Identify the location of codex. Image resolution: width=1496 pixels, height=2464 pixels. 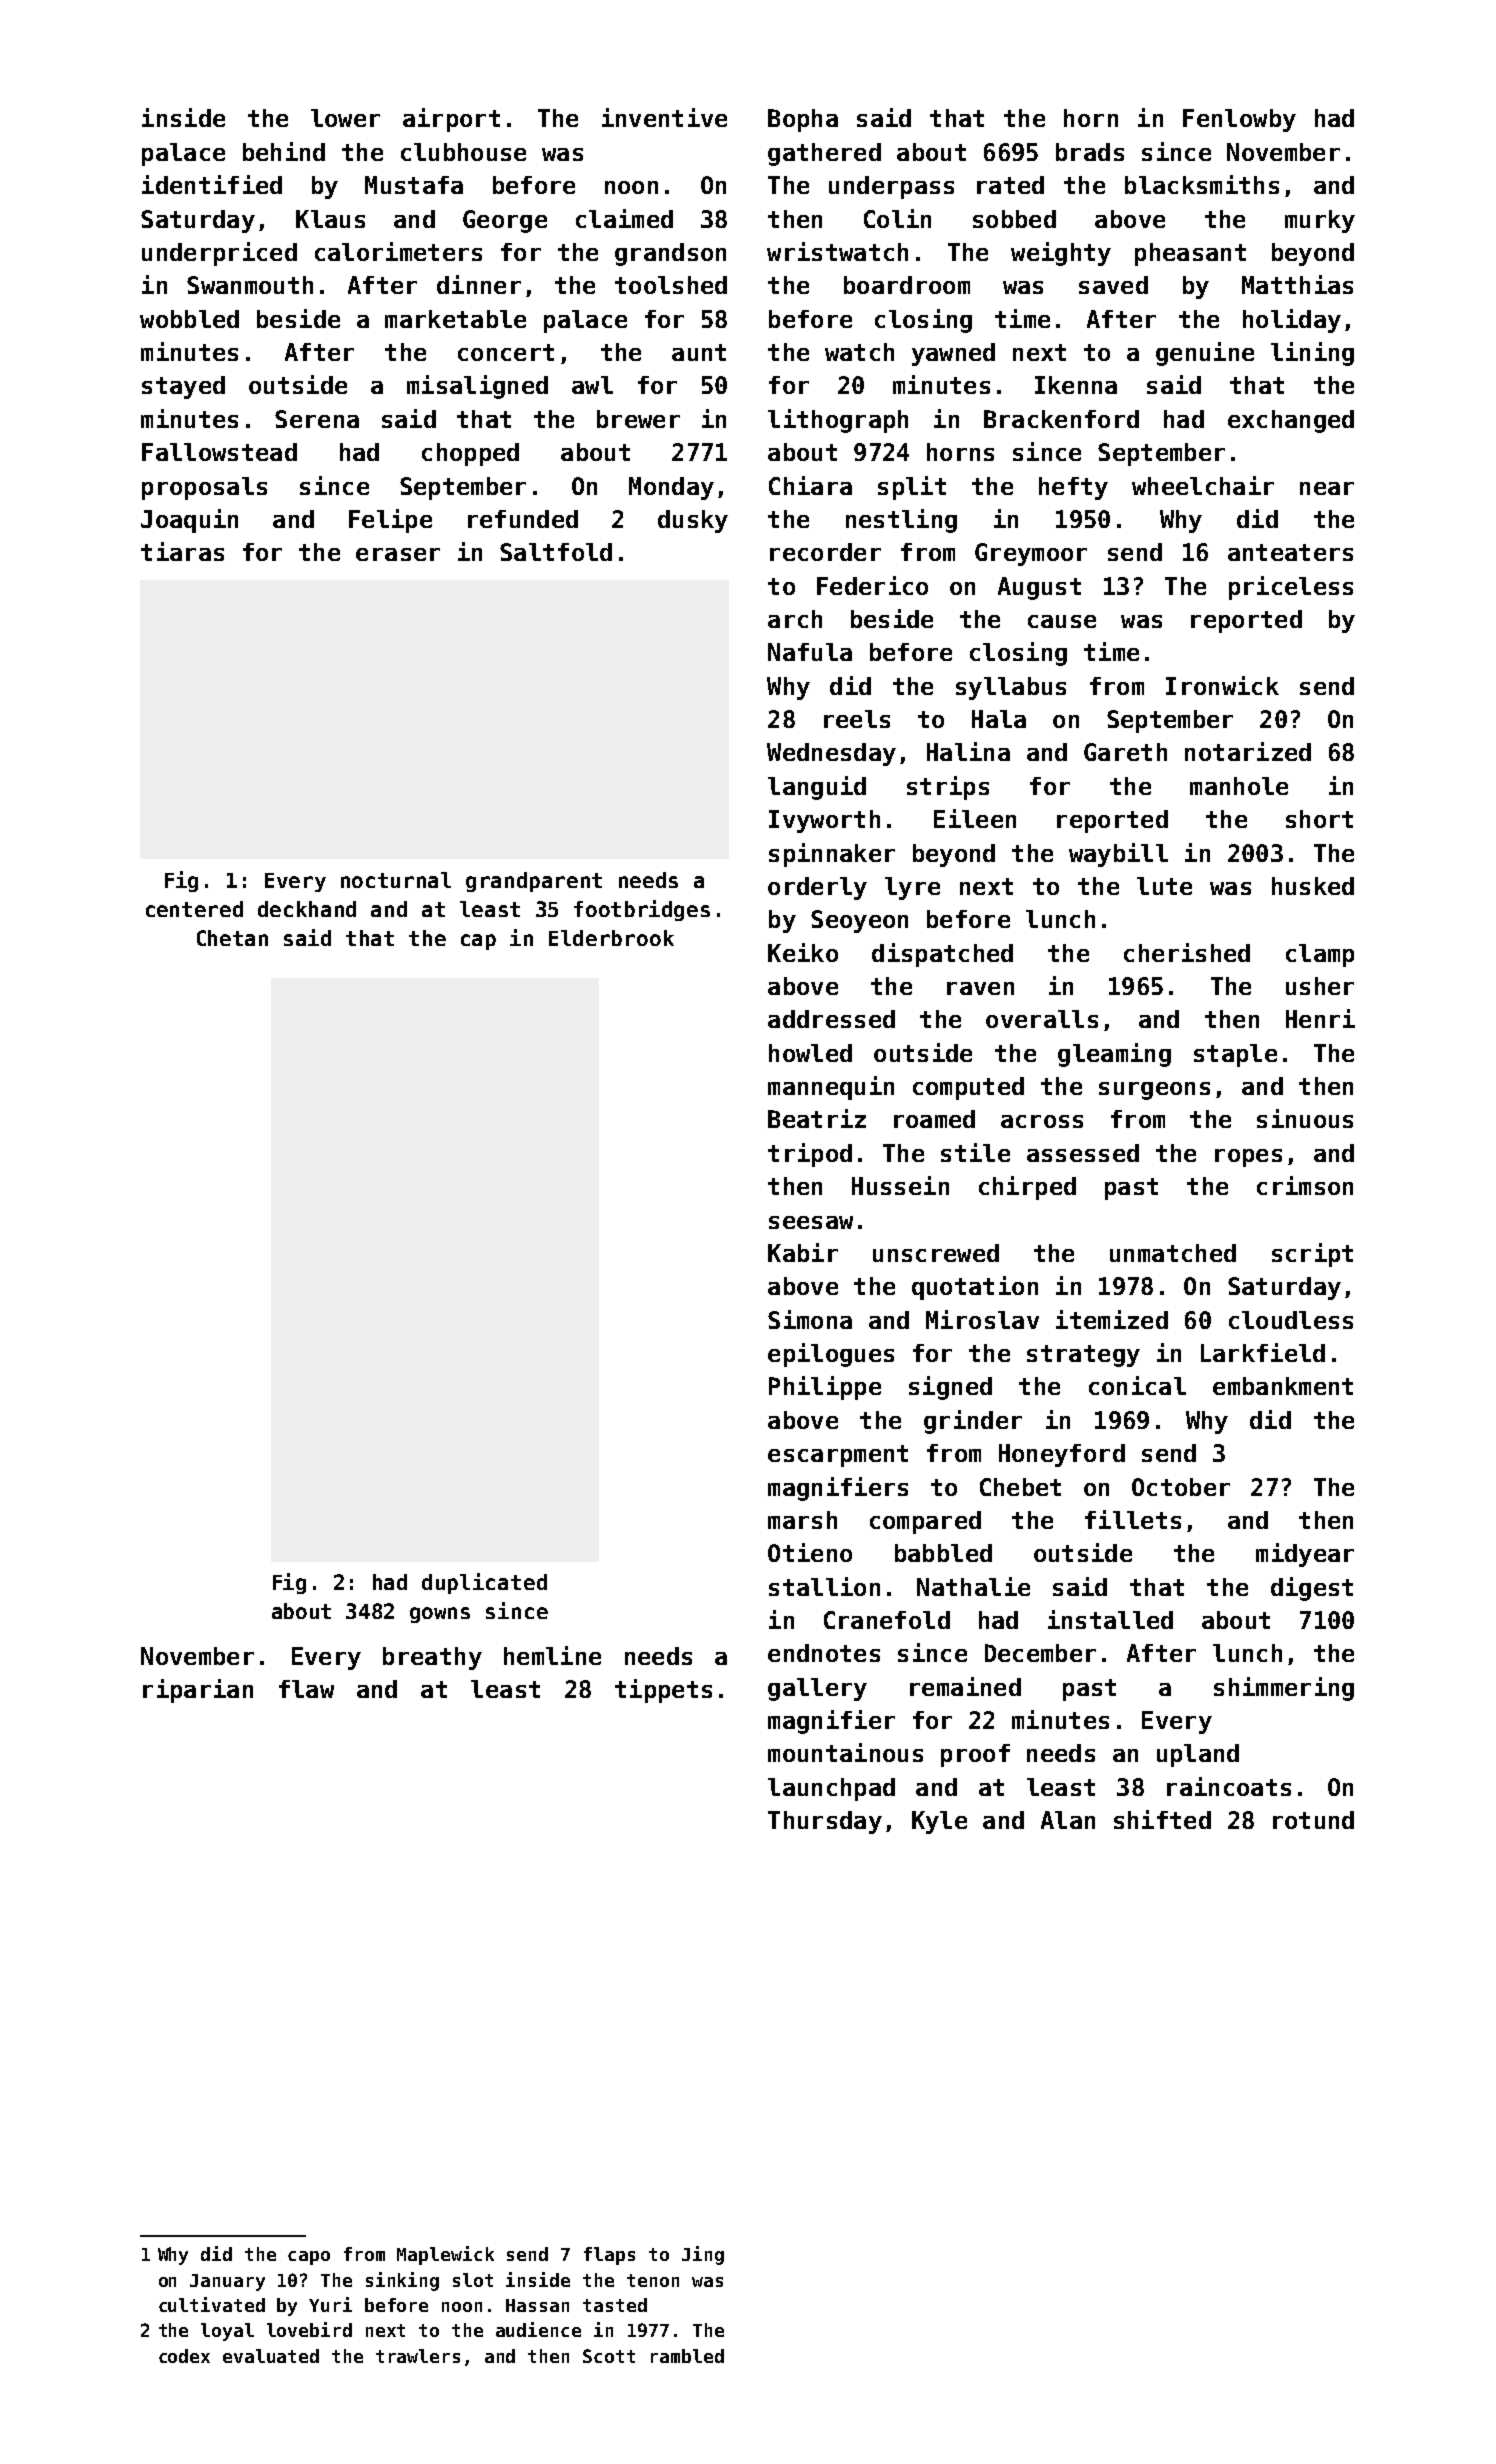
(184, 2356).
